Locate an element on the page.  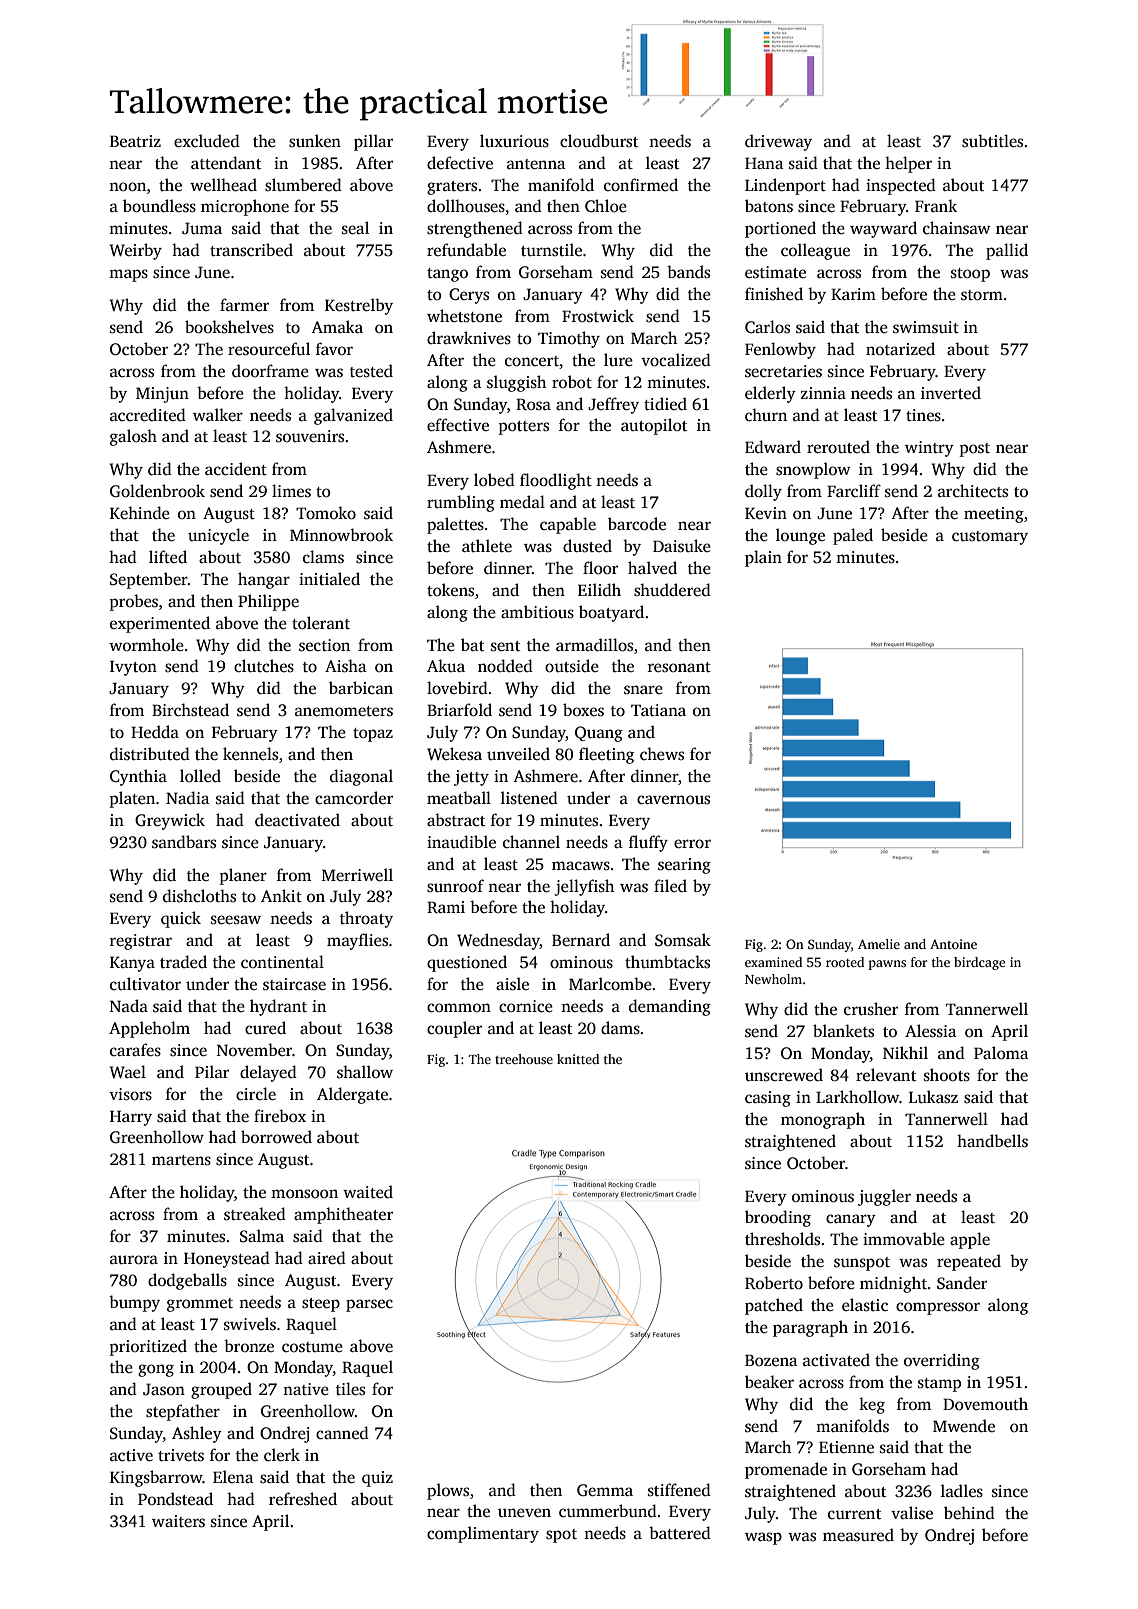
autopilot is located at coordinates (654, 426).
